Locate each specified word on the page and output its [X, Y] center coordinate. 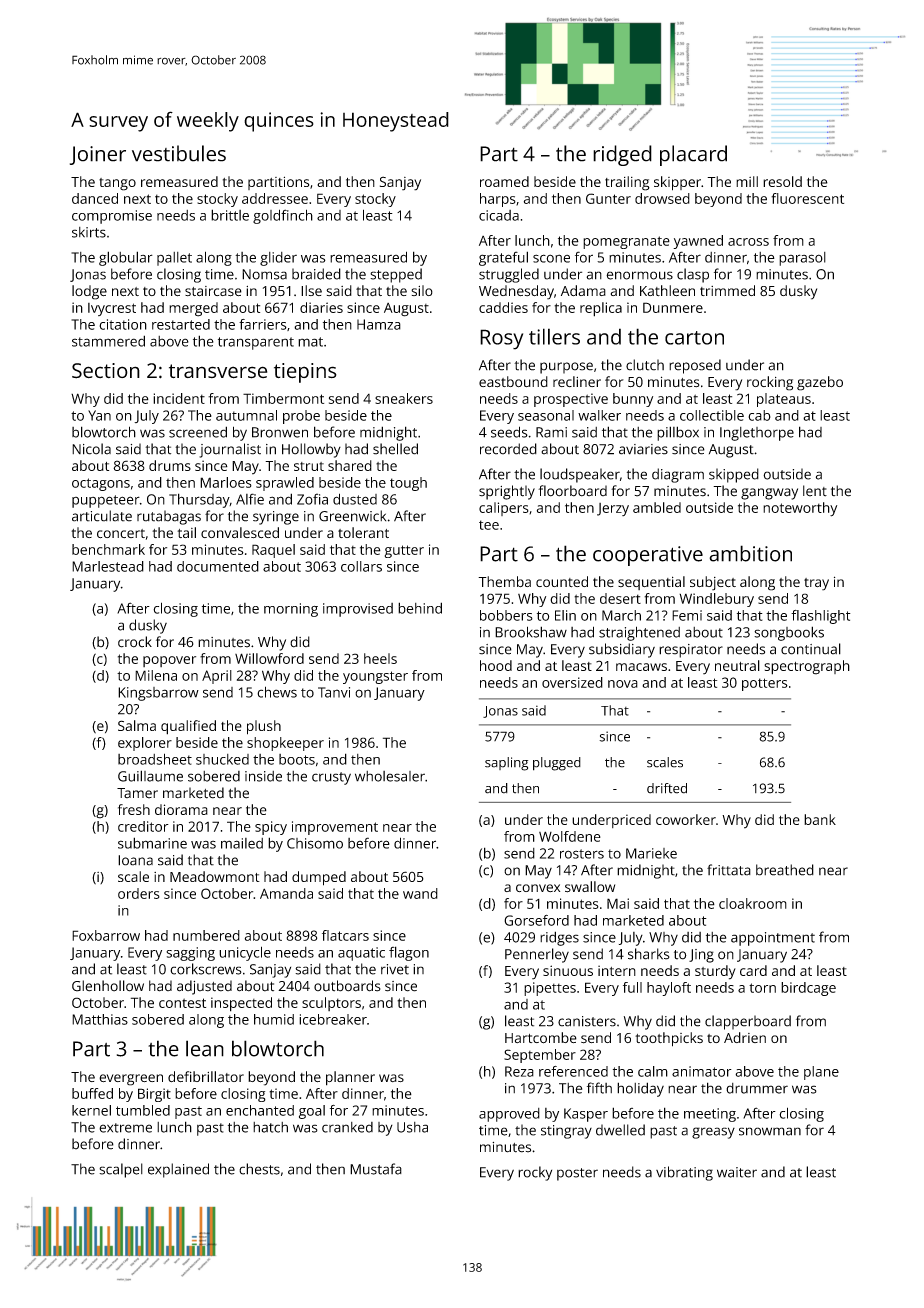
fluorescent [807, 198]
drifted [667, 788]
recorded [508, 449]
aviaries [643, 449]
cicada [499, 215]
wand [420, 893]
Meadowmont [215, 876]
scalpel [121, 1170]
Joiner [98, 155]
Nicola [91, 449]
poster [577, 1174]
